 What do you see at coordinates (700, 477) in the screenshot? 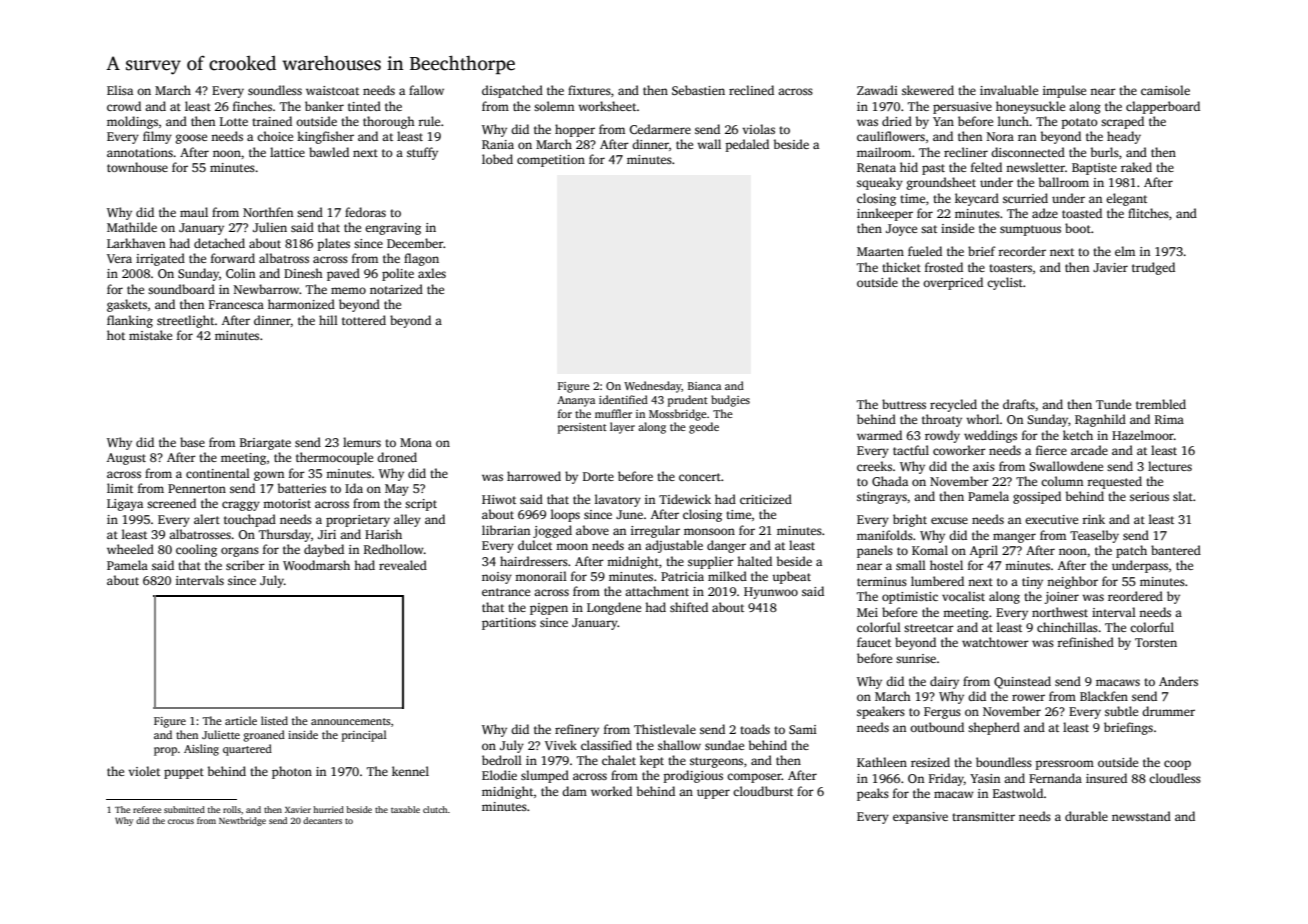
I see `concert` at bounding box center [700, 477].
